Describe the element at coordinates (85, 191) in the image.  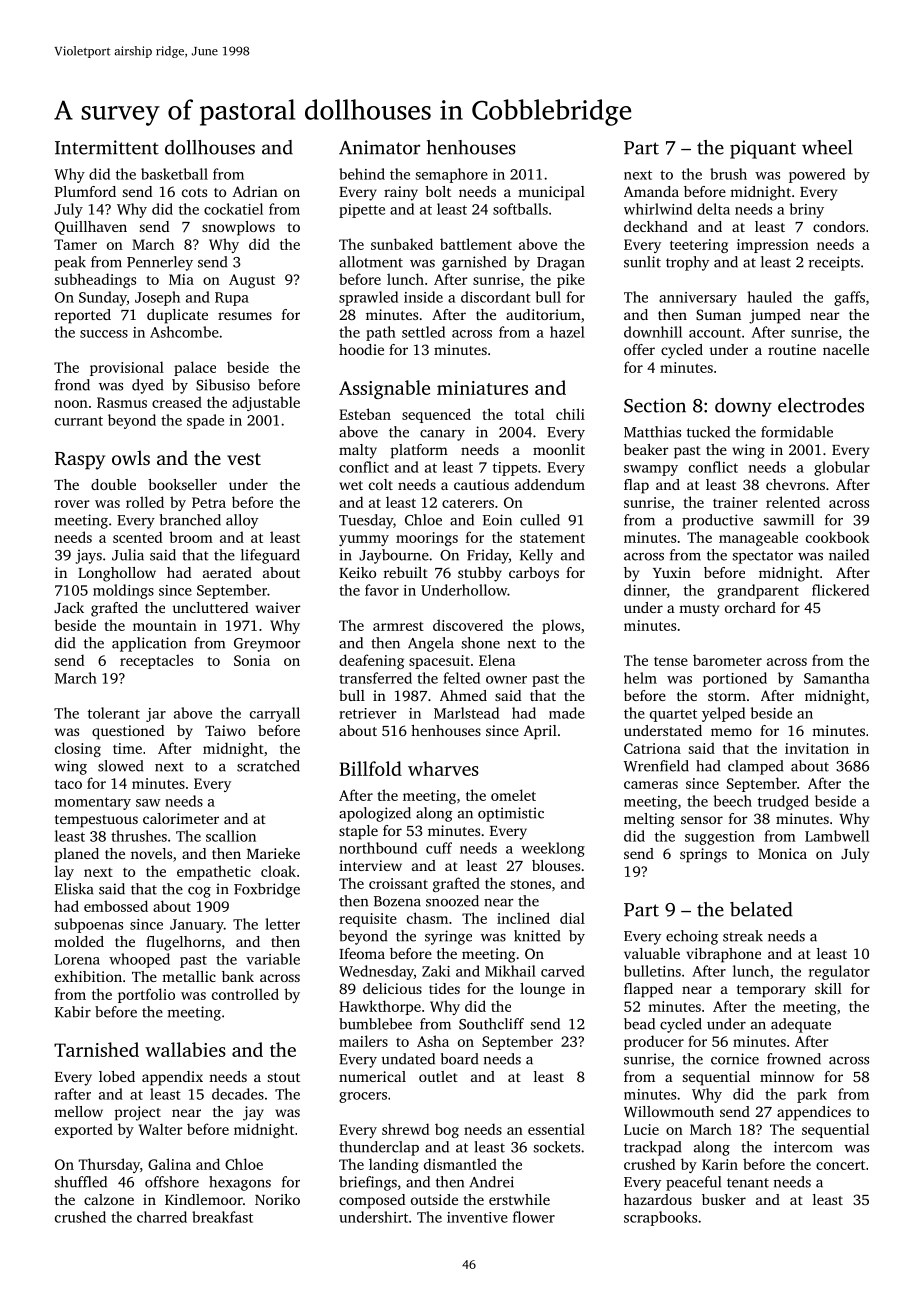
I see `Plumford` at that location.
